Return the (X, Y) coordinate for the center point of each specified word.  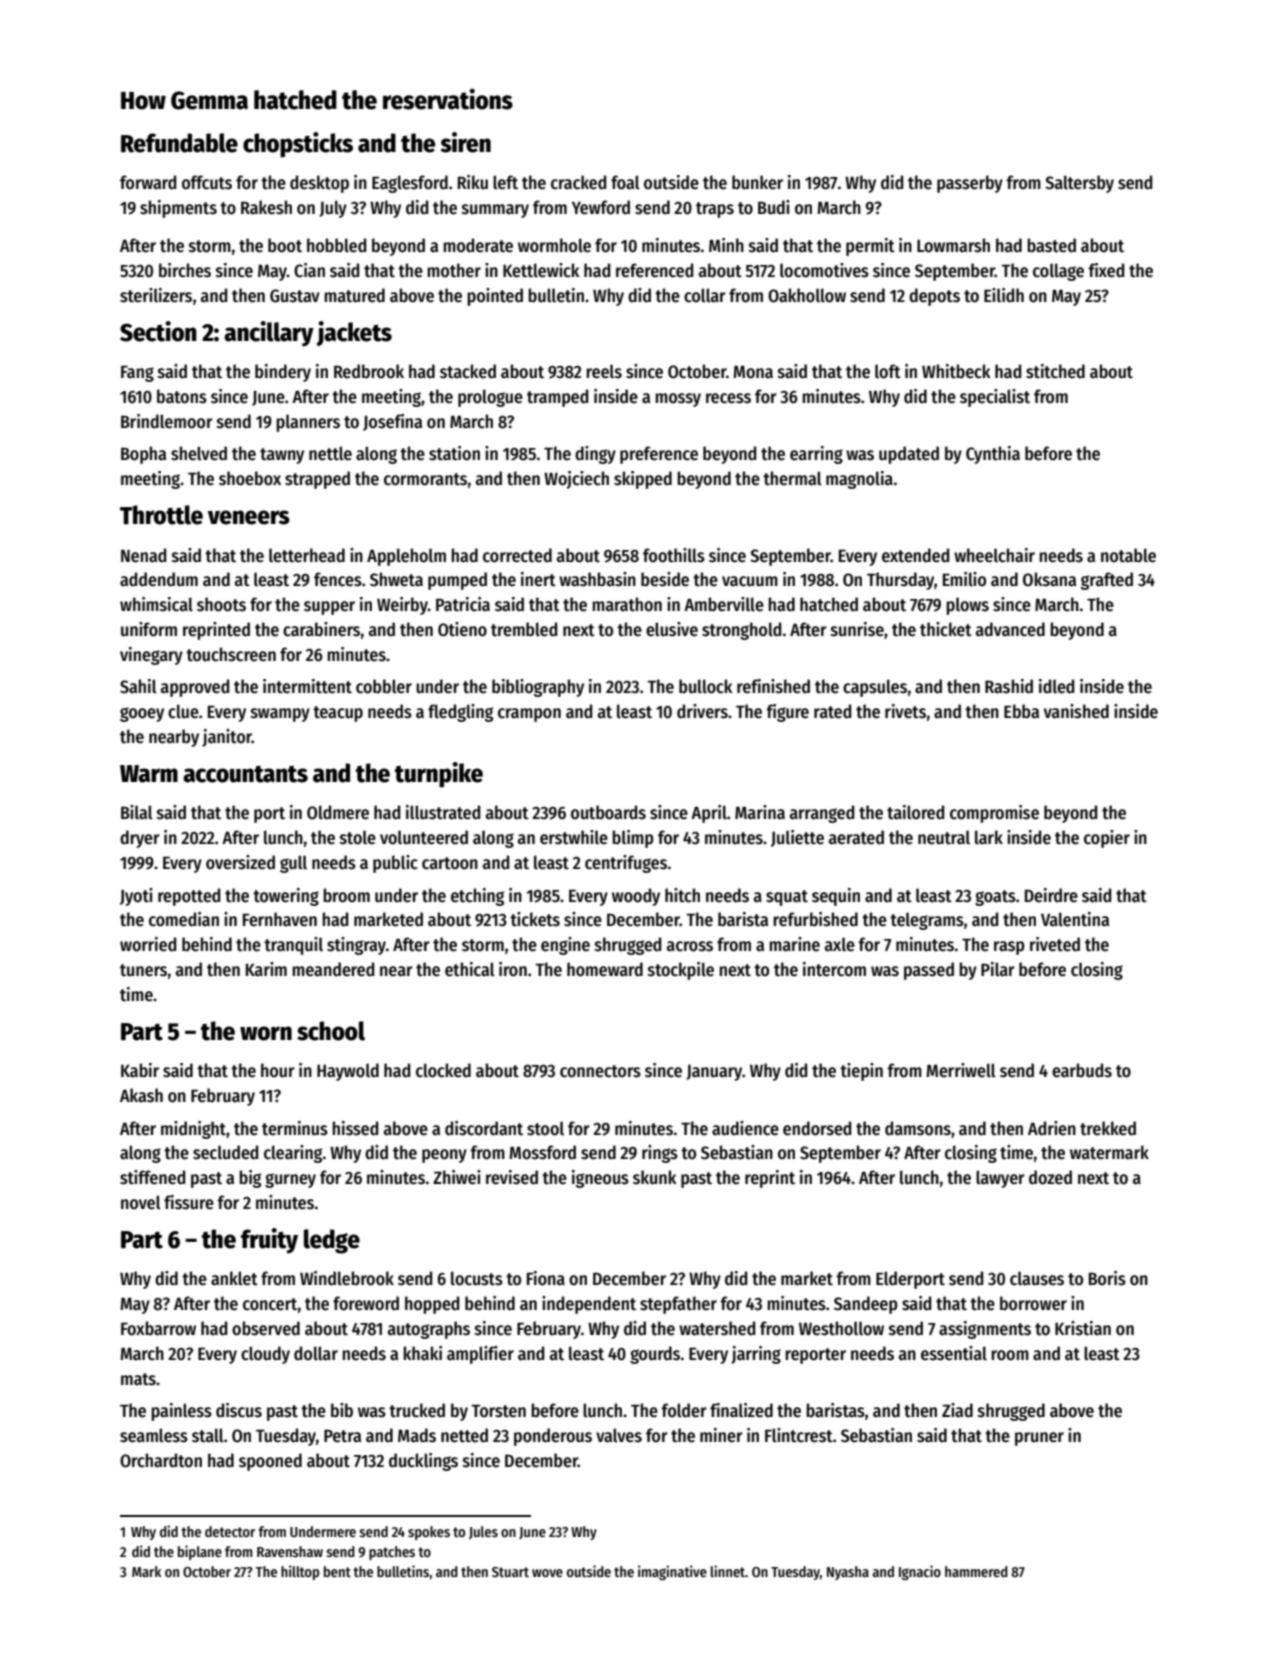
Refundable (179, 143)
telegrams (927, 921)
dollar (316, 1353)
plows (967, 606)
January (714, 1073)
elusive (672, 629)
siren (465, 142)
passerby (970, 184)
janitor (227, 738)
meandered (333, 969)
